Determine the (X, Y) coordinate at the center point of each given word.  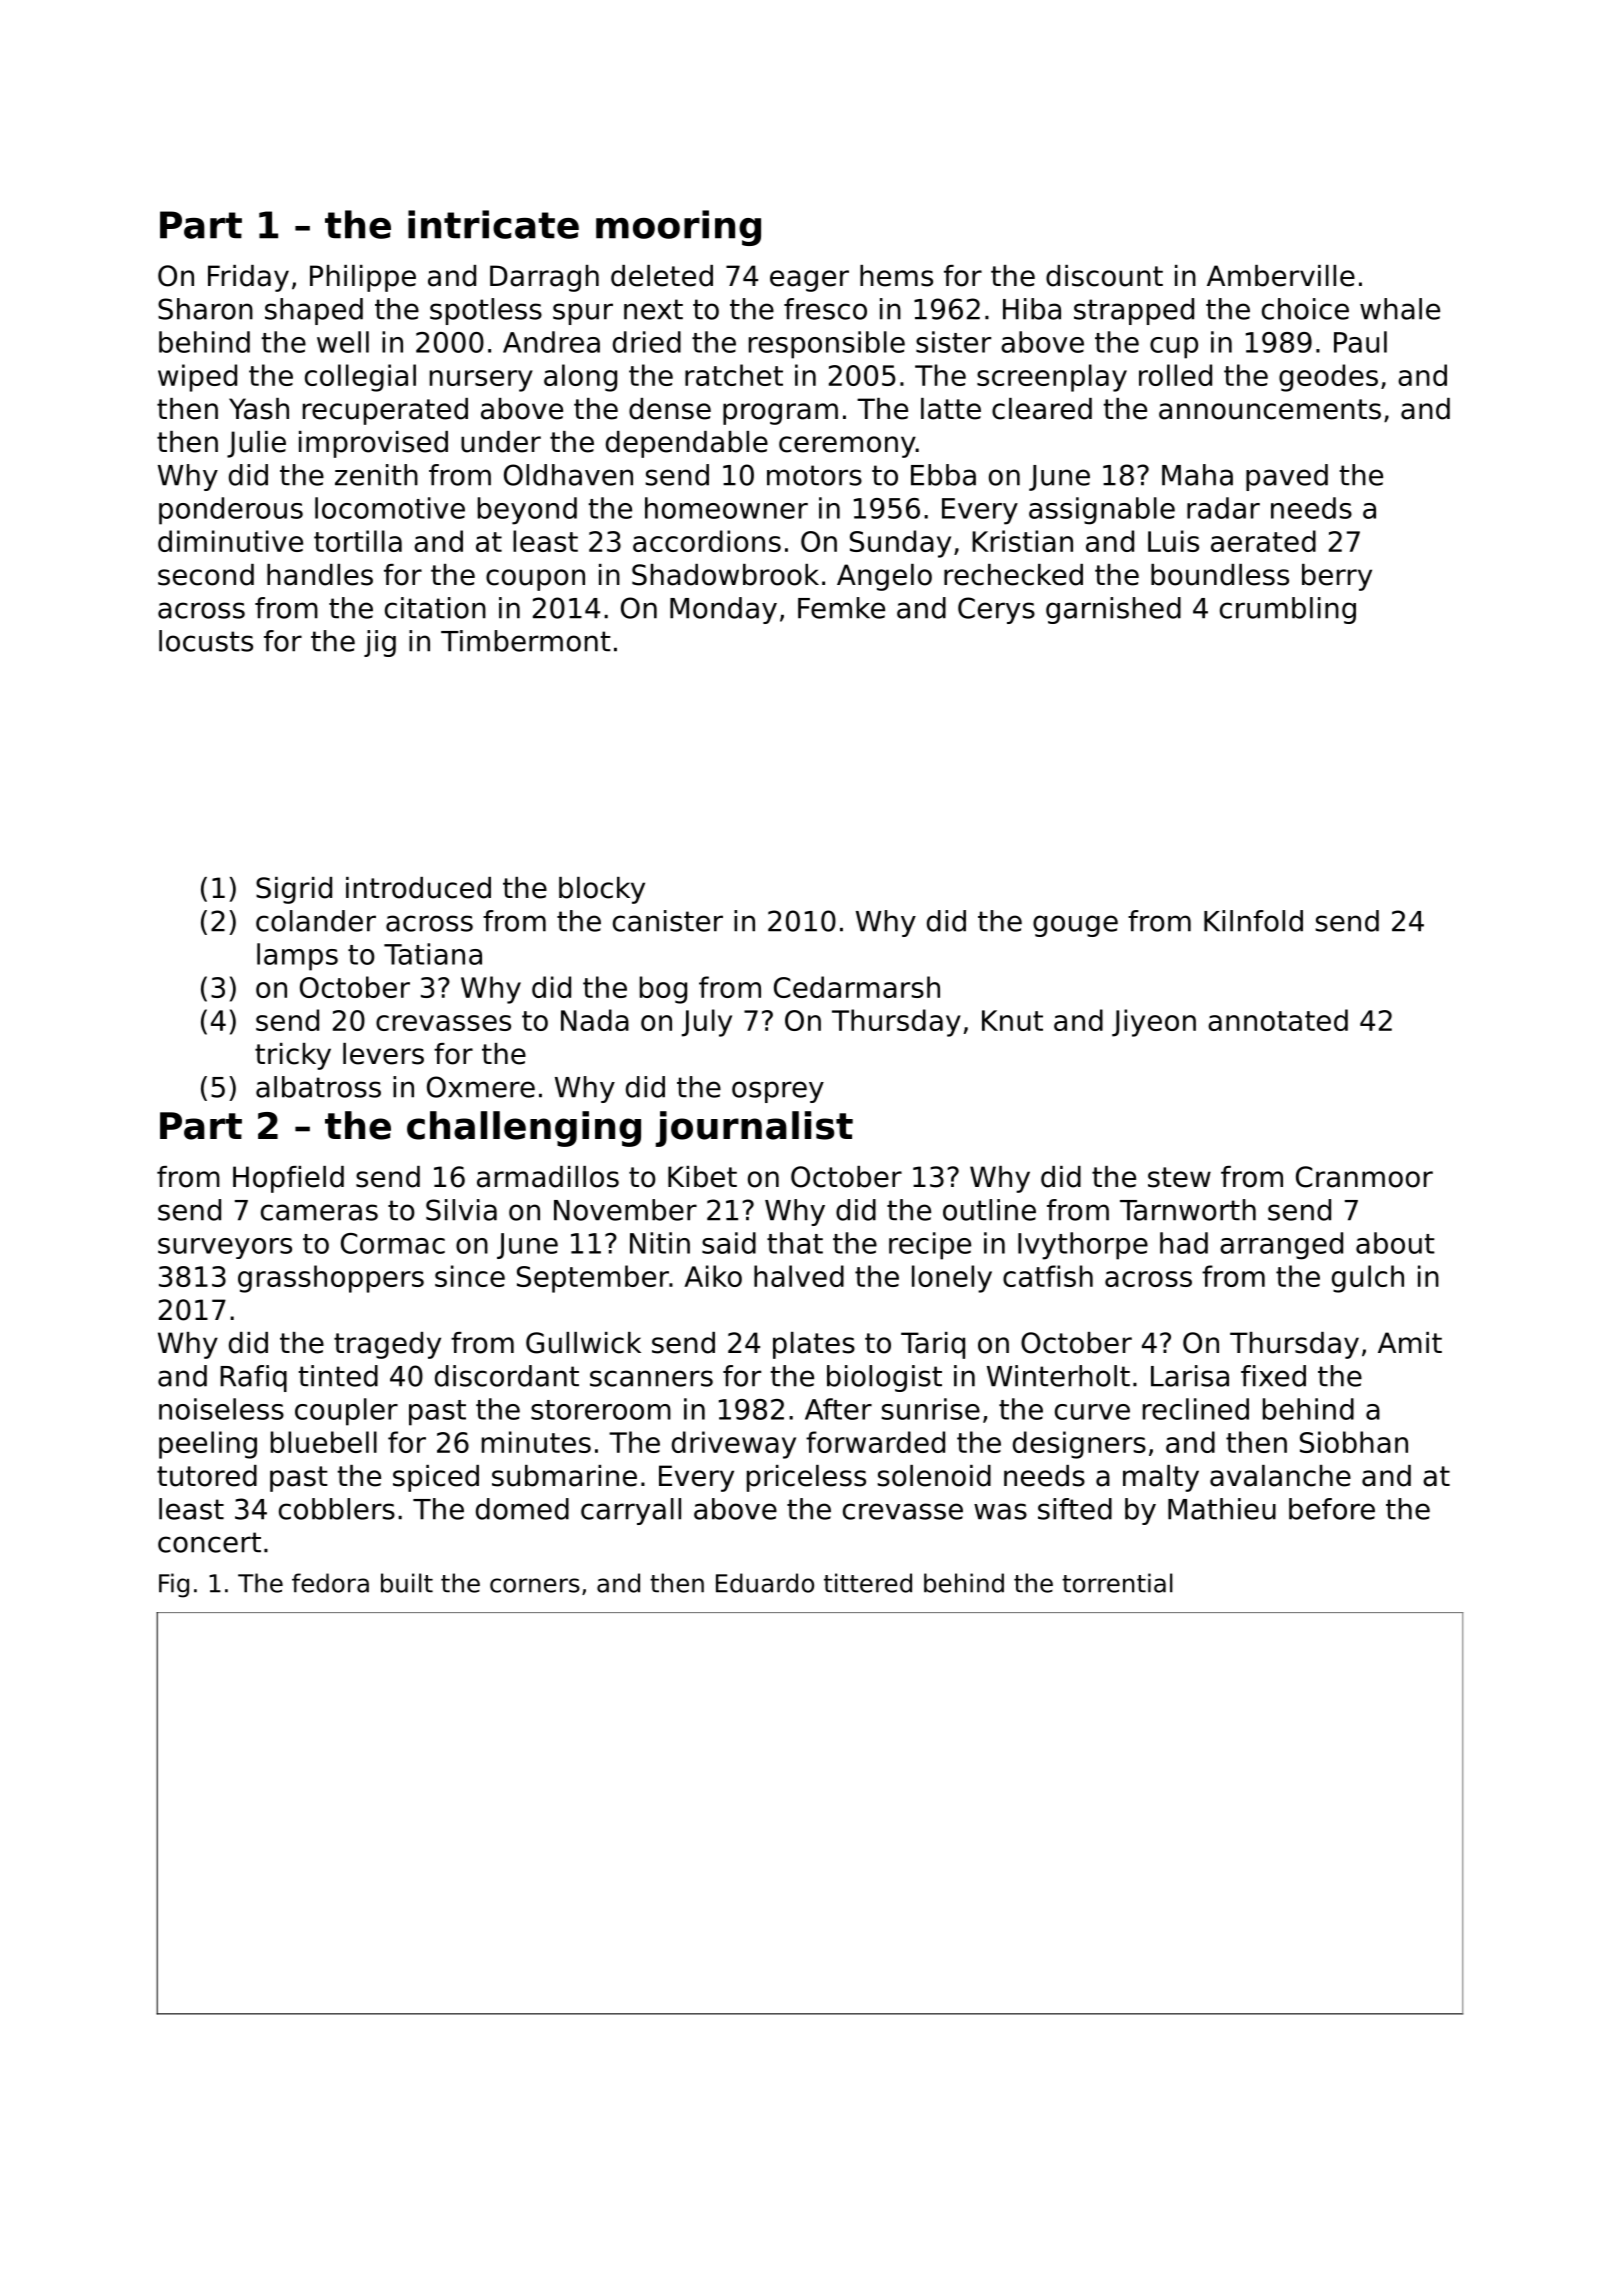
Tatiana (433, 954)
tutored (207, 1476)
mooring (678, 228)
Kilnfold (1253, 921)
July (707, 1023)
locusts (206, 641)
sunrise (931, 1409)
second (206, 575)
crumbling (1288, 610)
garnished (1113, 610)
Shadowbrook (725, 575)
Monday (723, 610)
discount (1104, 276)
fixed (1273, 1376)
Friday (248, 278)
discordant (507, 1376)
